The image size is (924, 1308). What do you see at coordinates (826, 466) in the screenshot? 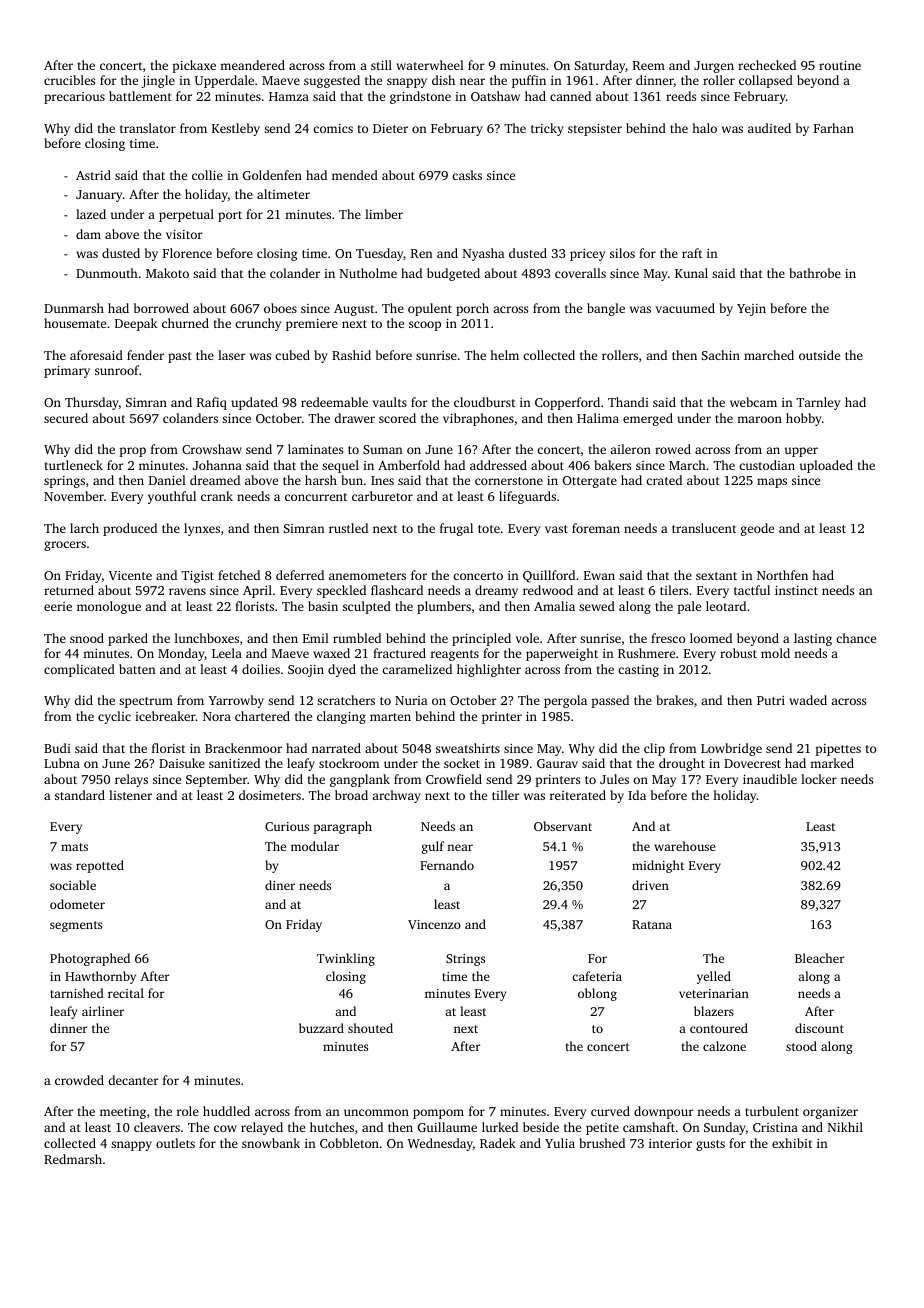
I see `uploaded` at bounding box center [826, 466].
